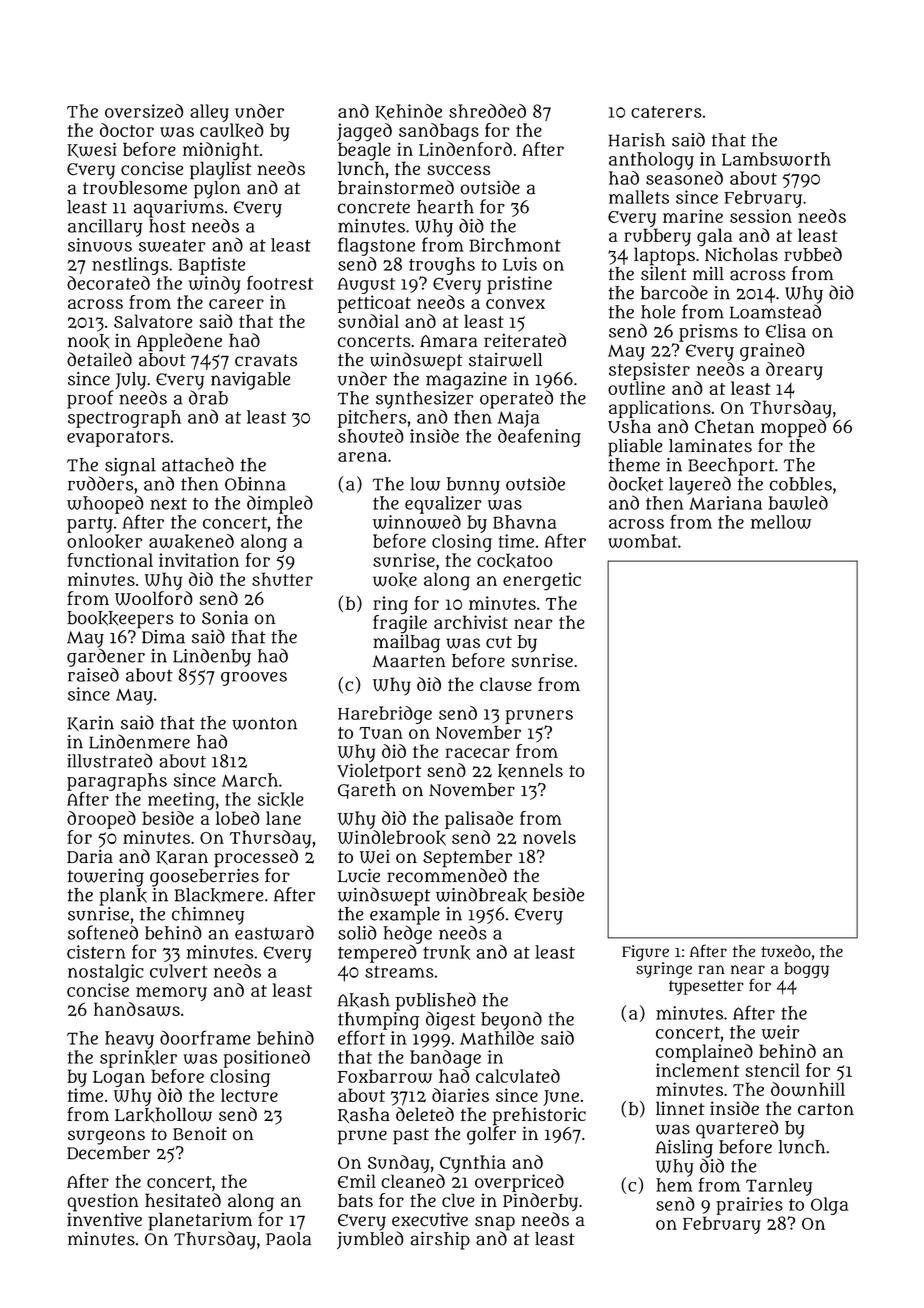  What do you see at coordinates (209, 113) in the screenshot?
I see `alley` at bounding box center [209, 113].
